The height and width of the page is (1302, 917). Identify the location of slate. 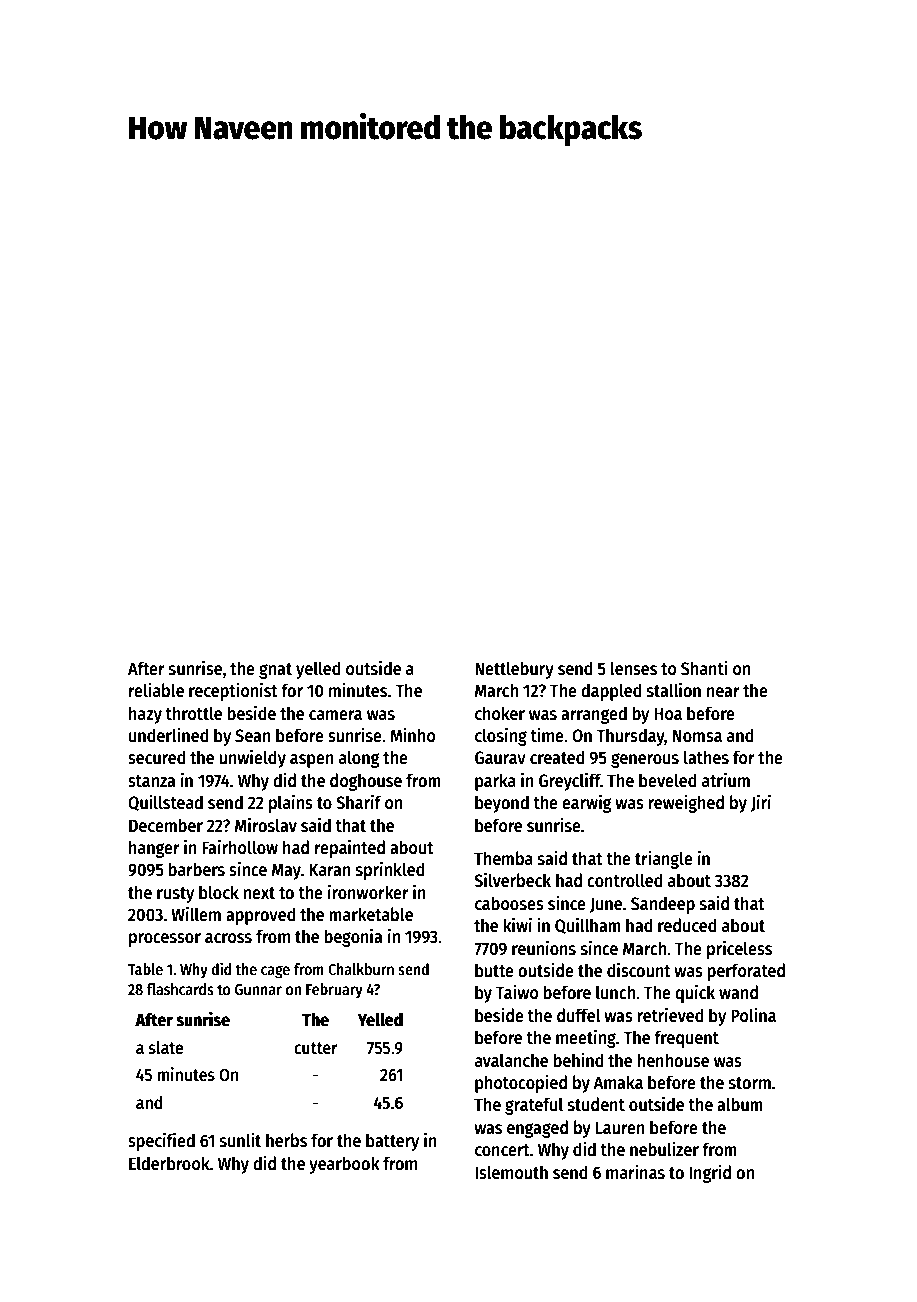
(166, 1048).
